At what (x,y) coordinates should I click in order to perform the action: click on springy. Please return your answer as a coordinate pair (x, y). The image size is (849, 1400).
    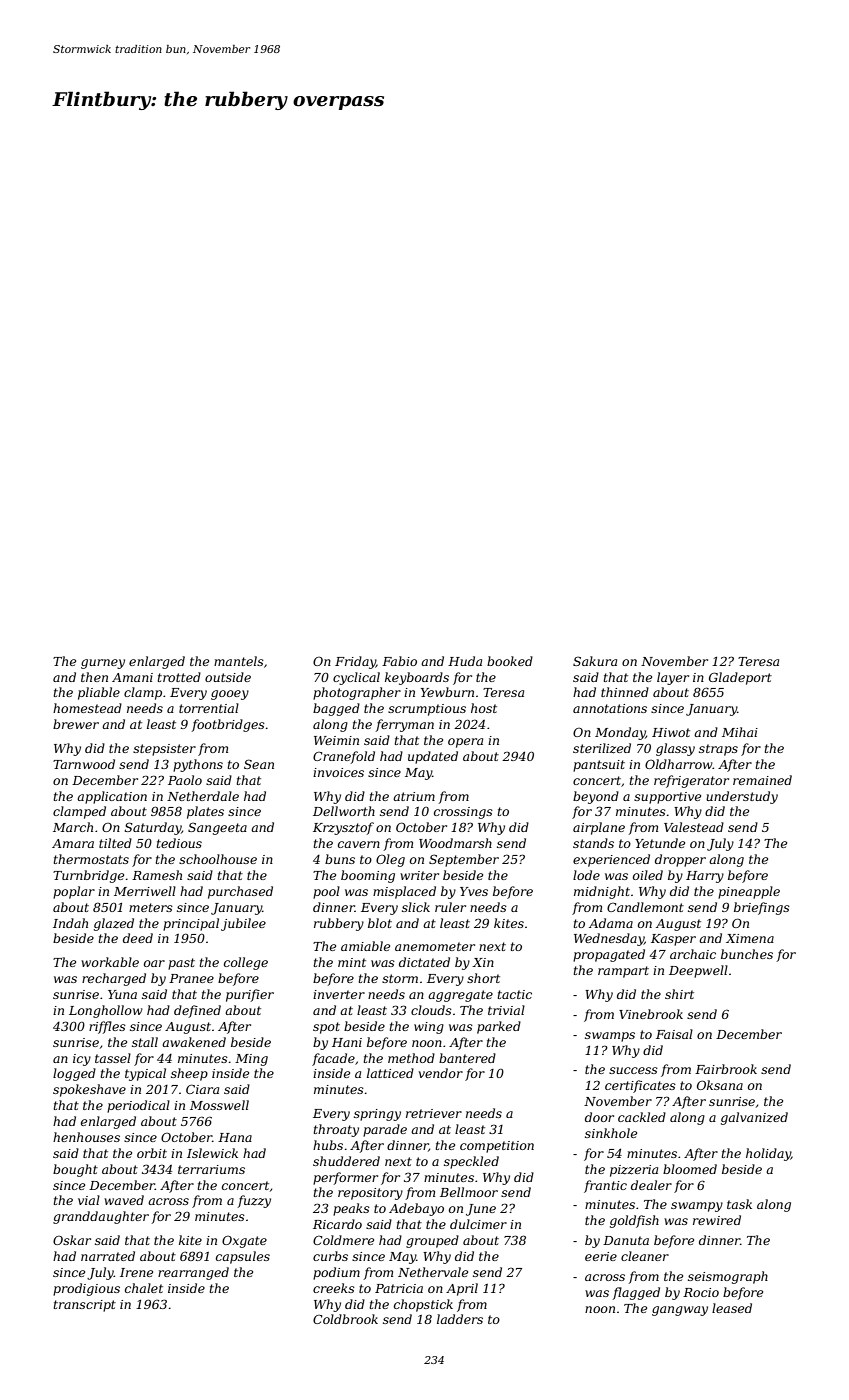
    Looking at the image, I should click on (377, 1115).
